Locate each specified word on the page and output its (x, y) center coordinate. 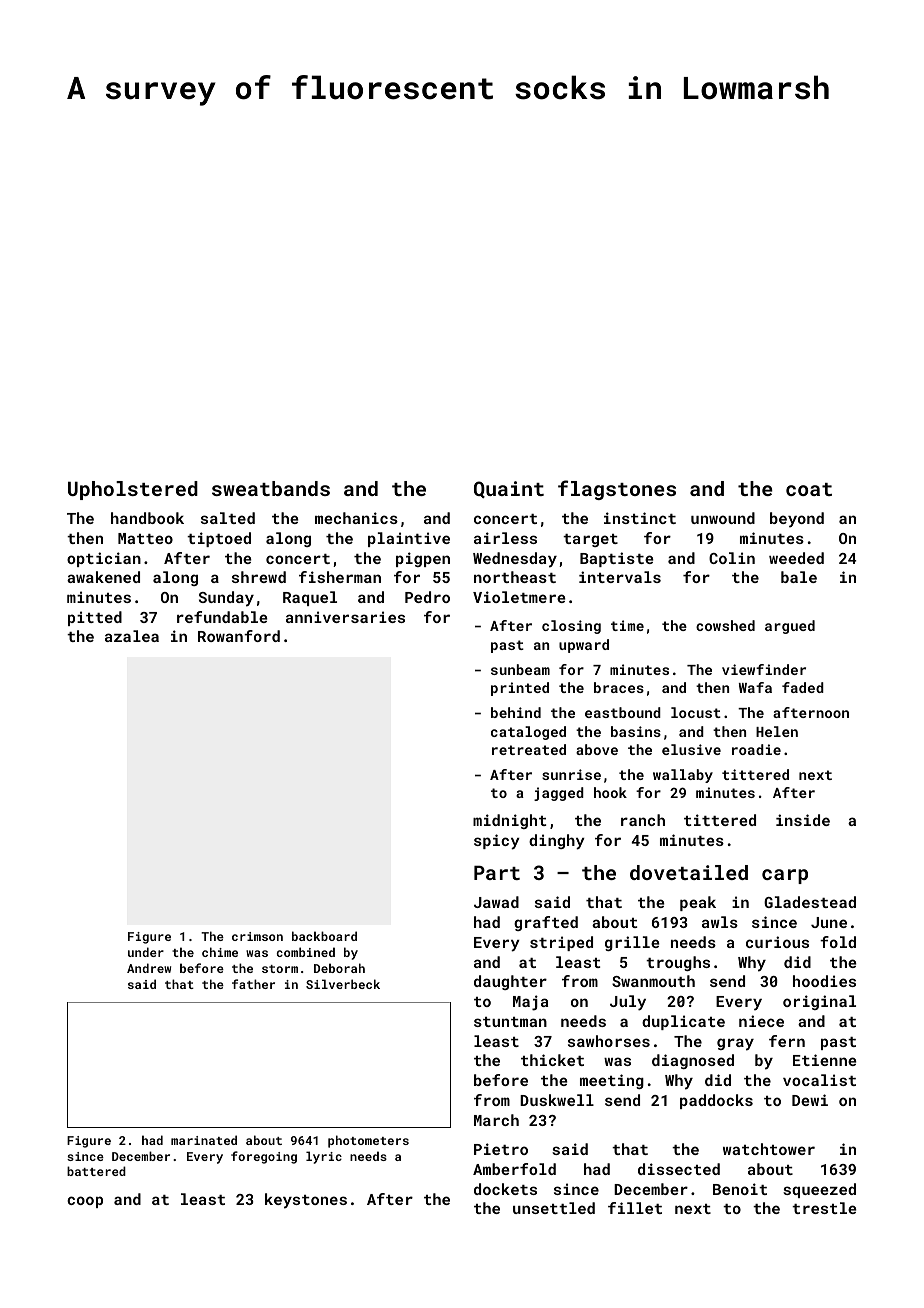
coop (85, 1202)
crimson (257, 936)
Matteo (145, 538)
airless (505, 538)
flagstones (617, 490)
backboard (324, 936)
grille (632, 943)
